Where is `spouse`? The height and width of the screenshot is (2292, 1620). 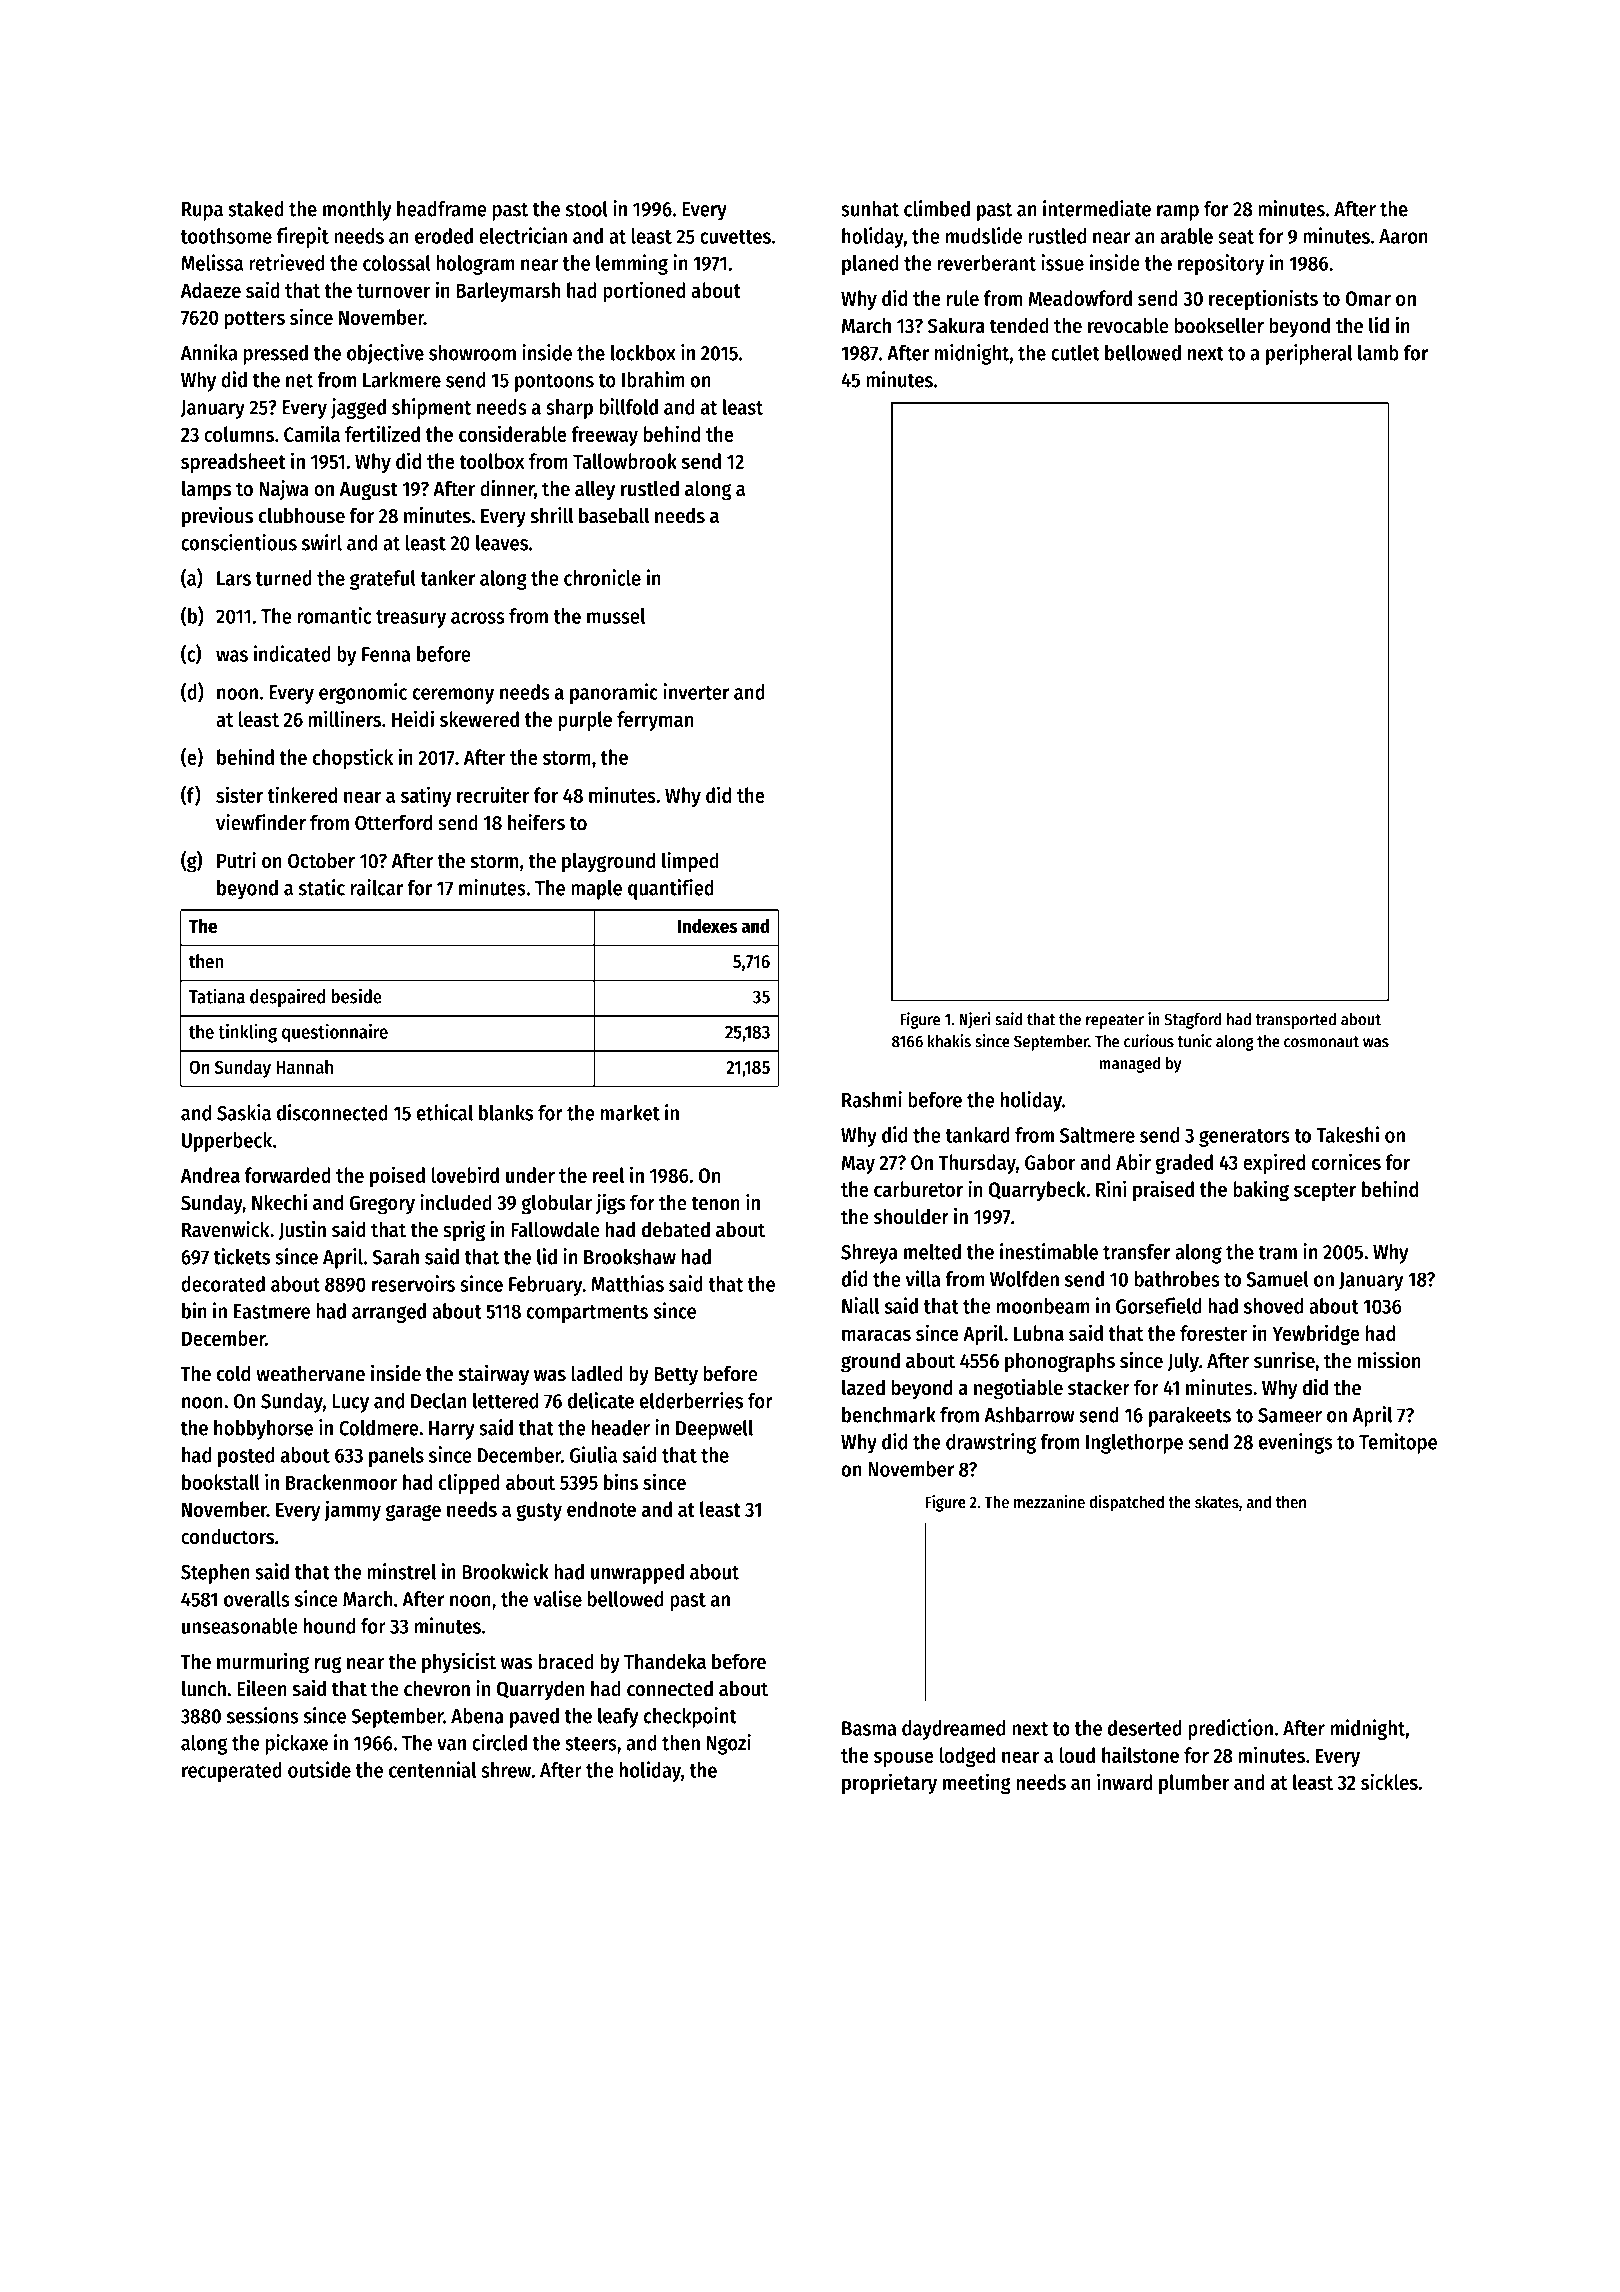
spouse is located at coordinates (904, 1759).
